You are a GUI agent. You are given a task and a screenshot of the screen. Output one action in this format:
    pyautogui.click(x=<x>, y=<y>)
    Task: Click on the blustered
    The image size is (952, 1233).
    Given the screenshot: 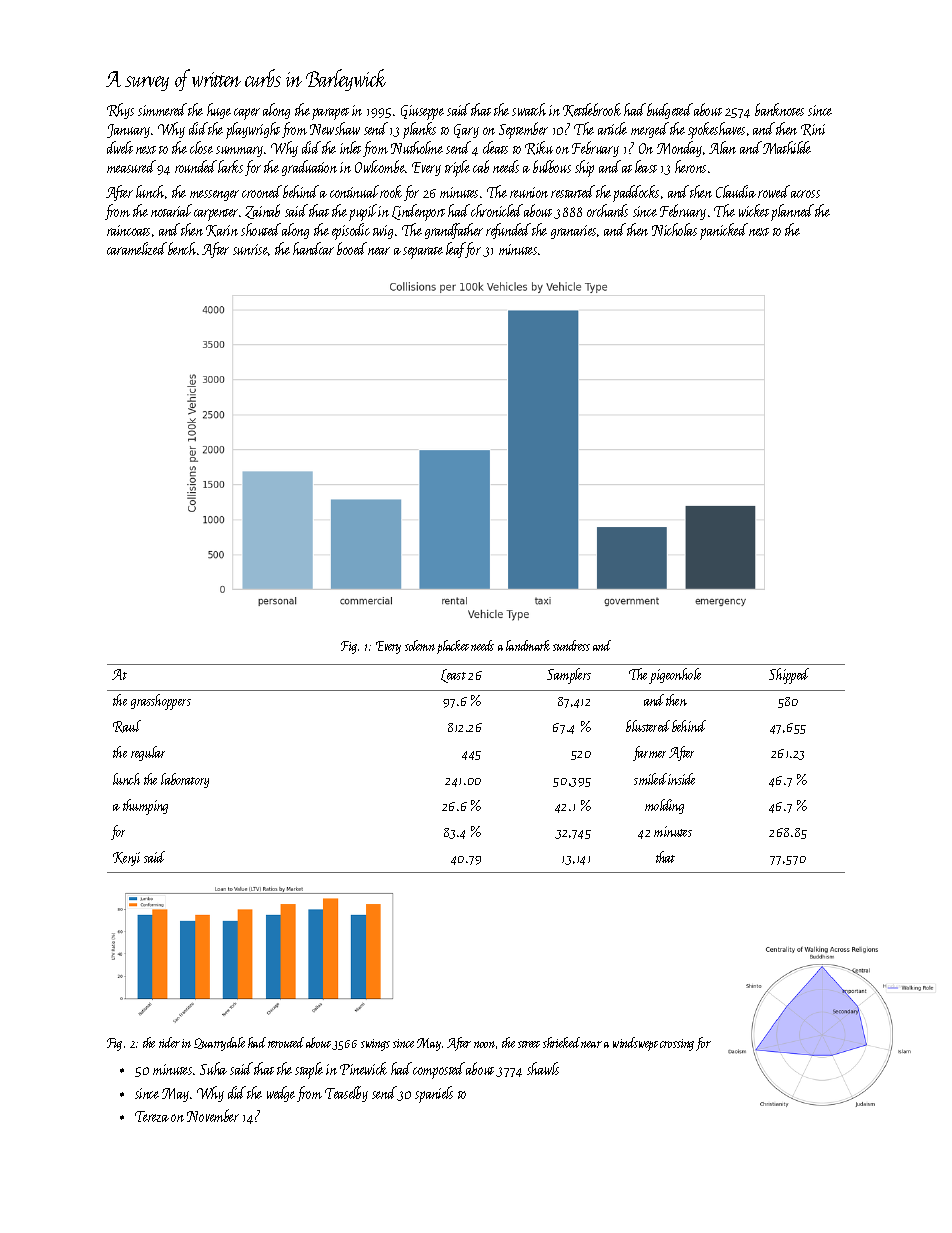 What is the action you would take?
    pyautogui.click(x=648, y=726)
